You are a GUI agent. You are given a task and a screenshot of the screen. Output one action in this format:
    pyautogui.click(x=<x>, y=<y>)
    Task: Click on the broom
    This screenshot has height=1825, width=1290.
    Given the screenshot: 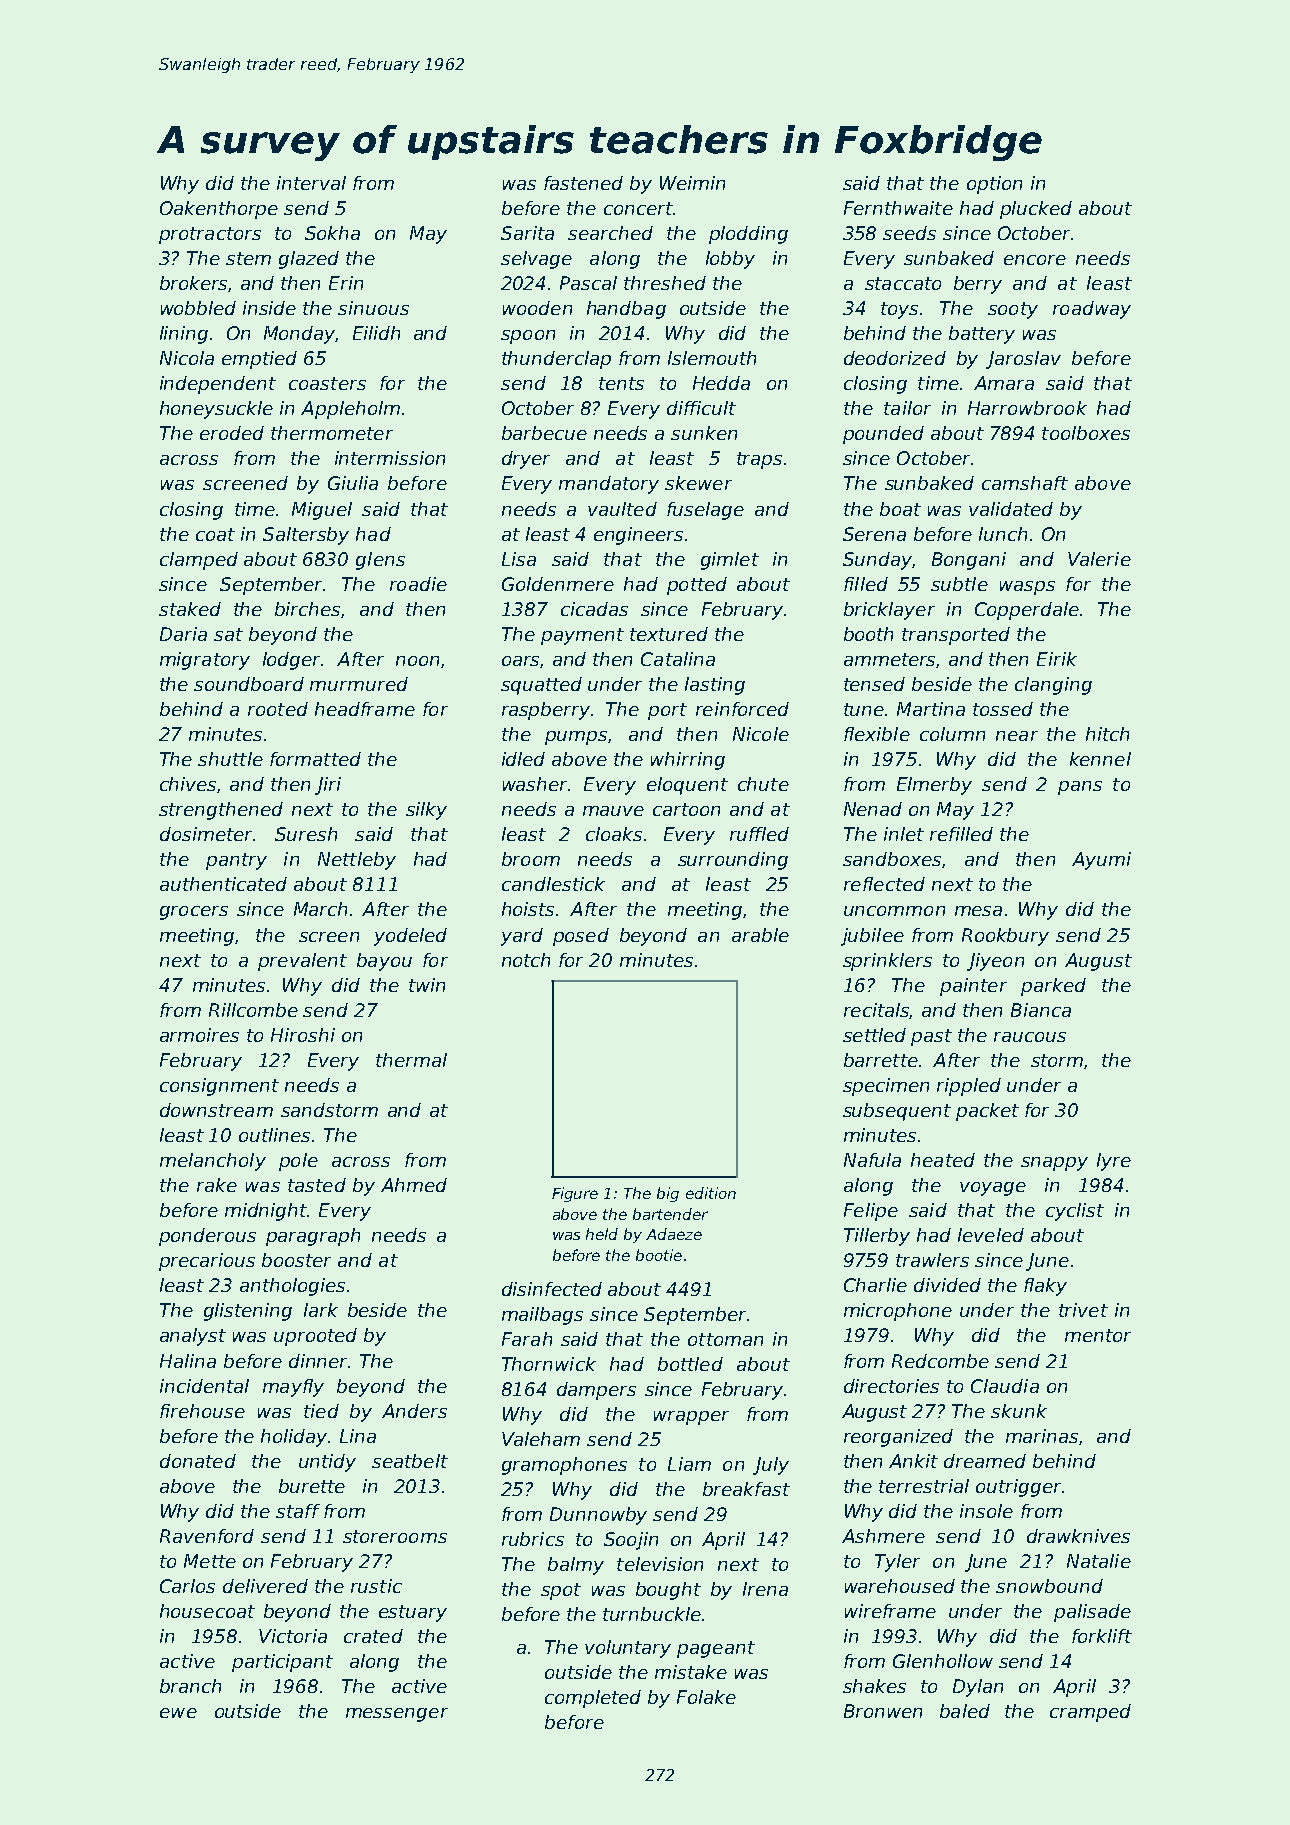 What is the action you would take?
    pyautogui.click(x=531, y=859)
